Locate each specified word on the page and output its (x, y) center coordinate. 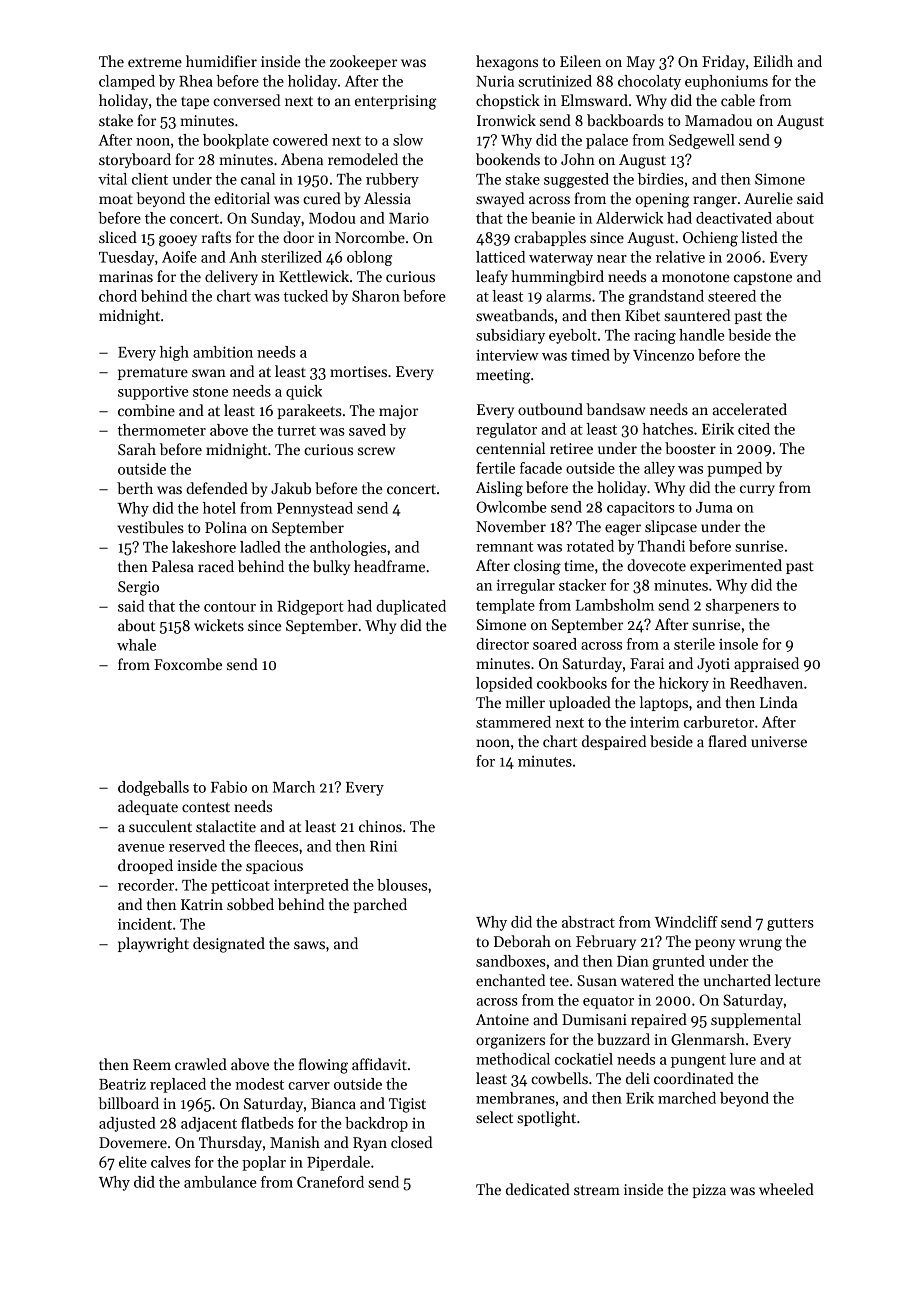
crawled (201, 1064)
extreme (155, 62)
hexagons (507, 63)
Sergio (138, 588)
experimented (736, 566)
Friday (723, 62)
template (505, 606)
